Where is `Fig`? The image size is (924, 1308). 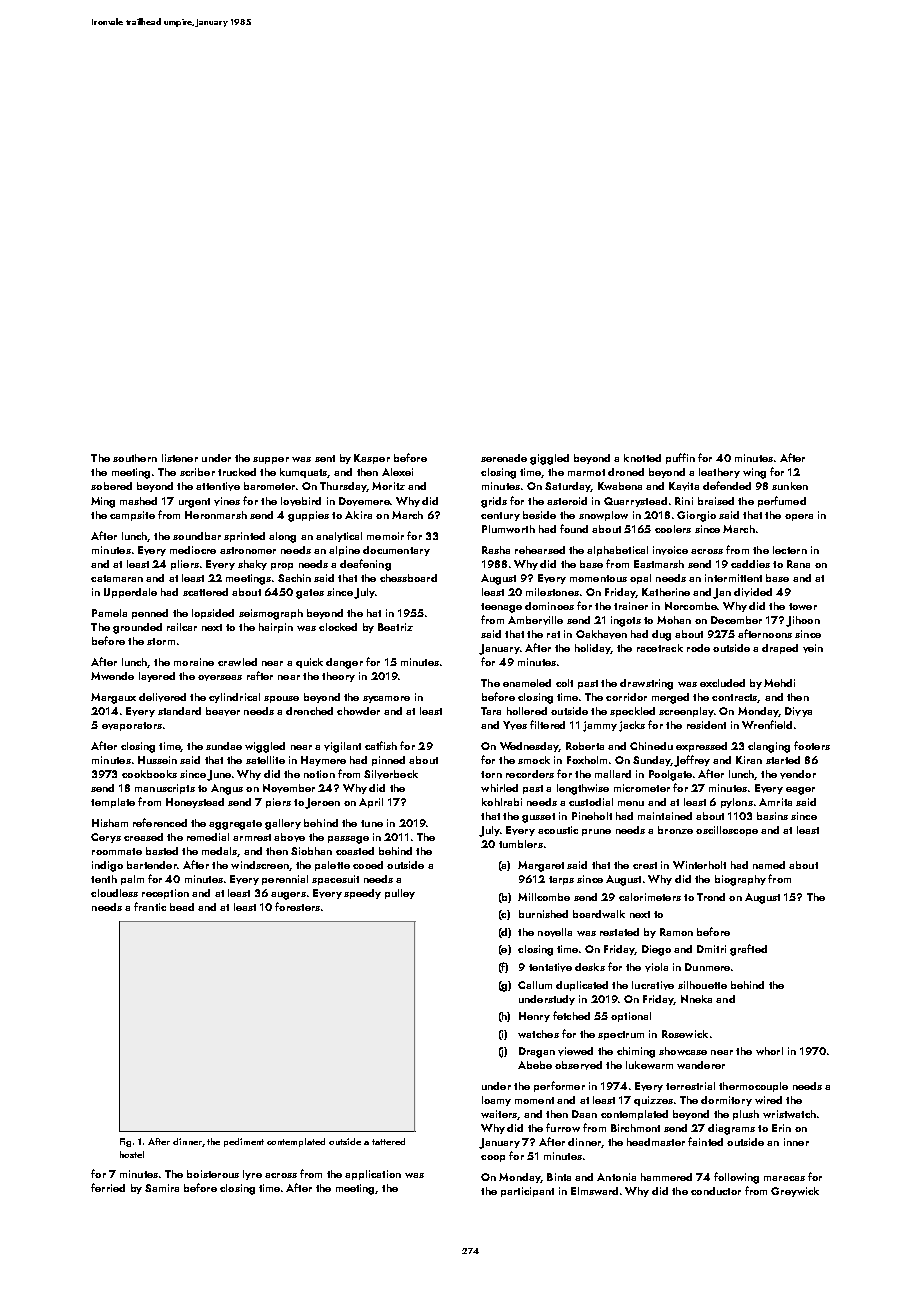
Fig is located at coordinates (125, 1142).
